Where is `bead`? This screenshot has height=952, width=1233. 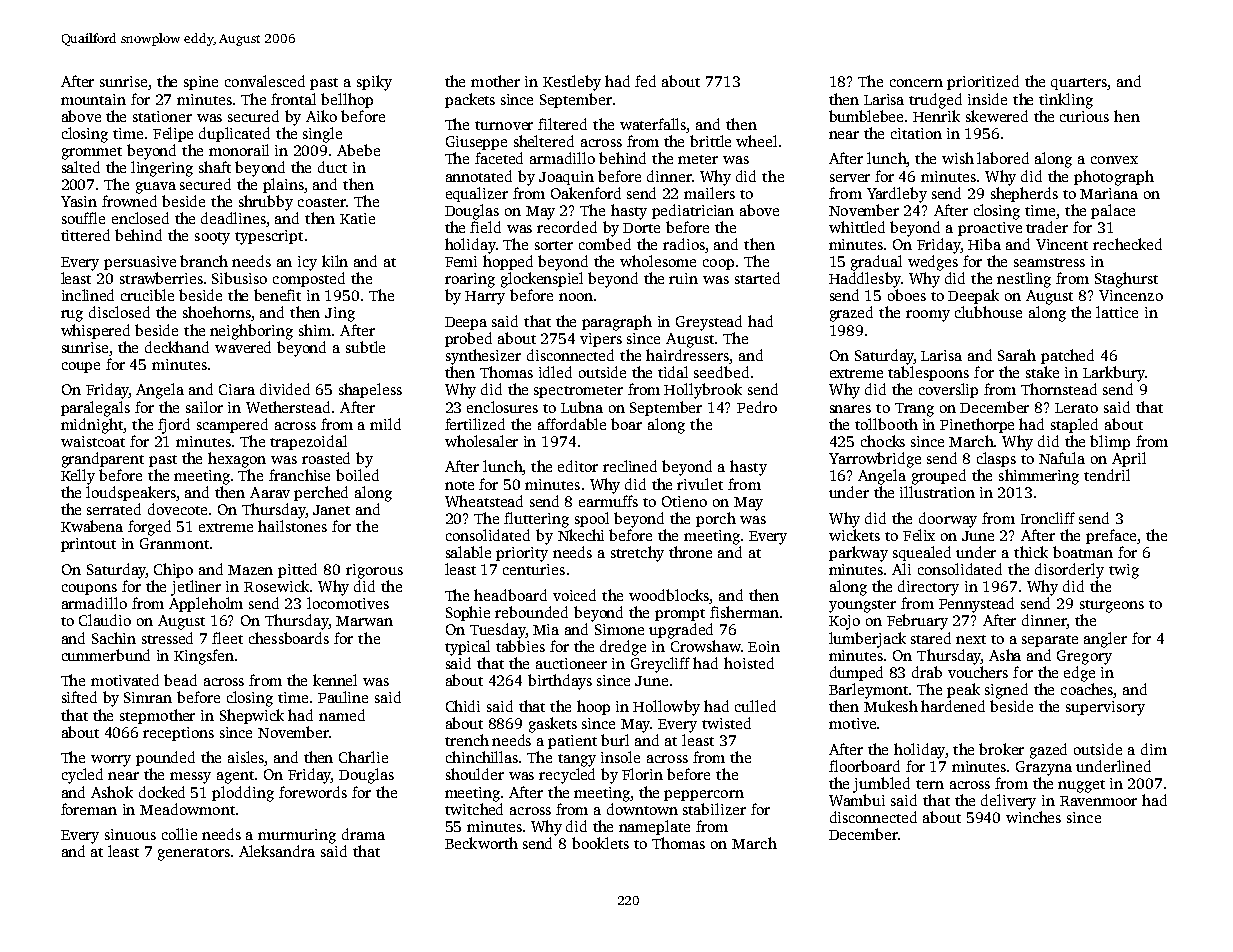
bead is located at coordinates (180, 680).
